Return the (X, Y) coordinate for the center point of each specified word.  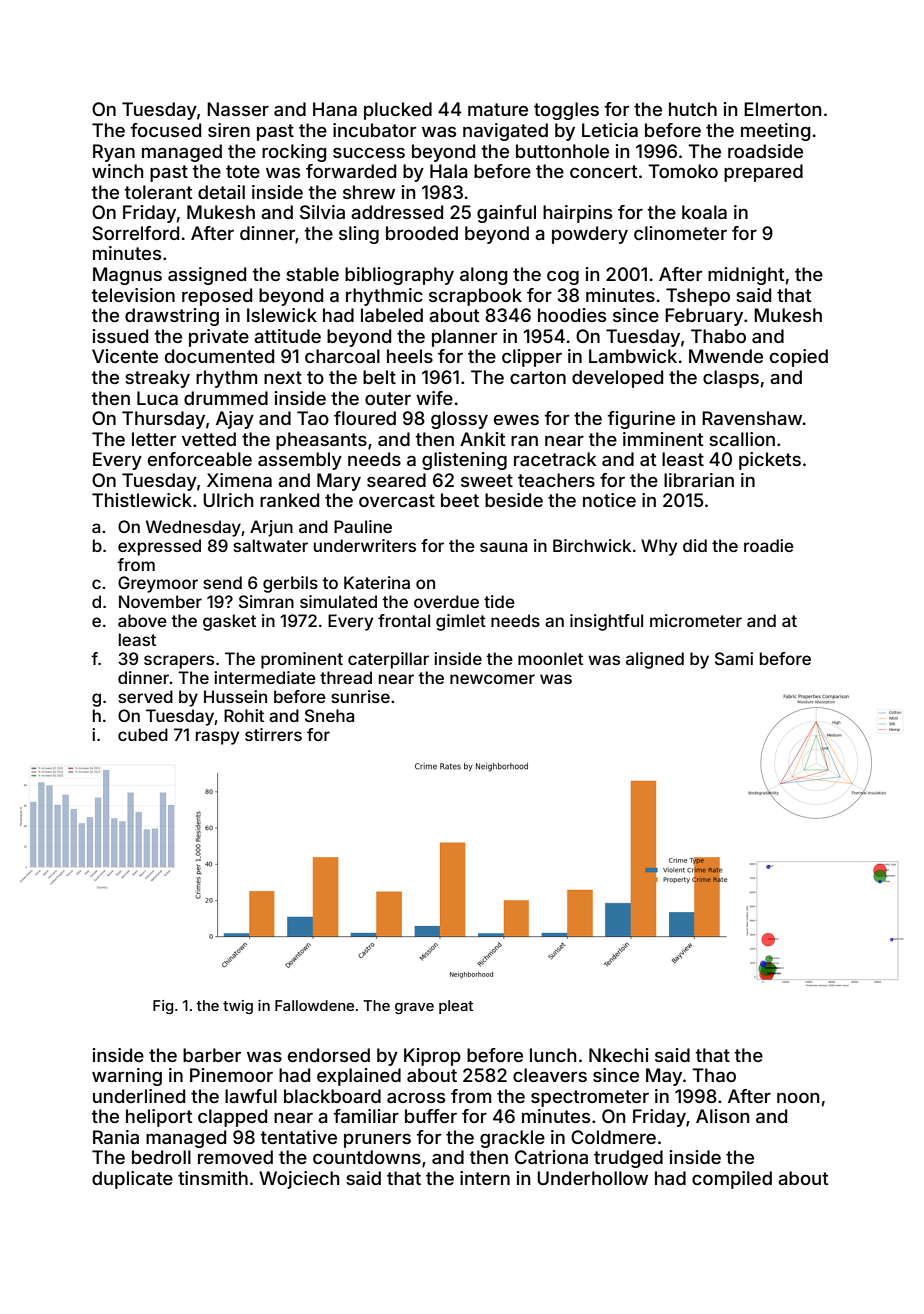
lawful (251, 1096)
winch (117, 171)
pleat (456, 1007)
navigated (505, 132)
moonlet (550, 658)
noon (798, 1097)
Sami (734, 658)
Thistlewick (142, 500)
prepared (763, 173)
